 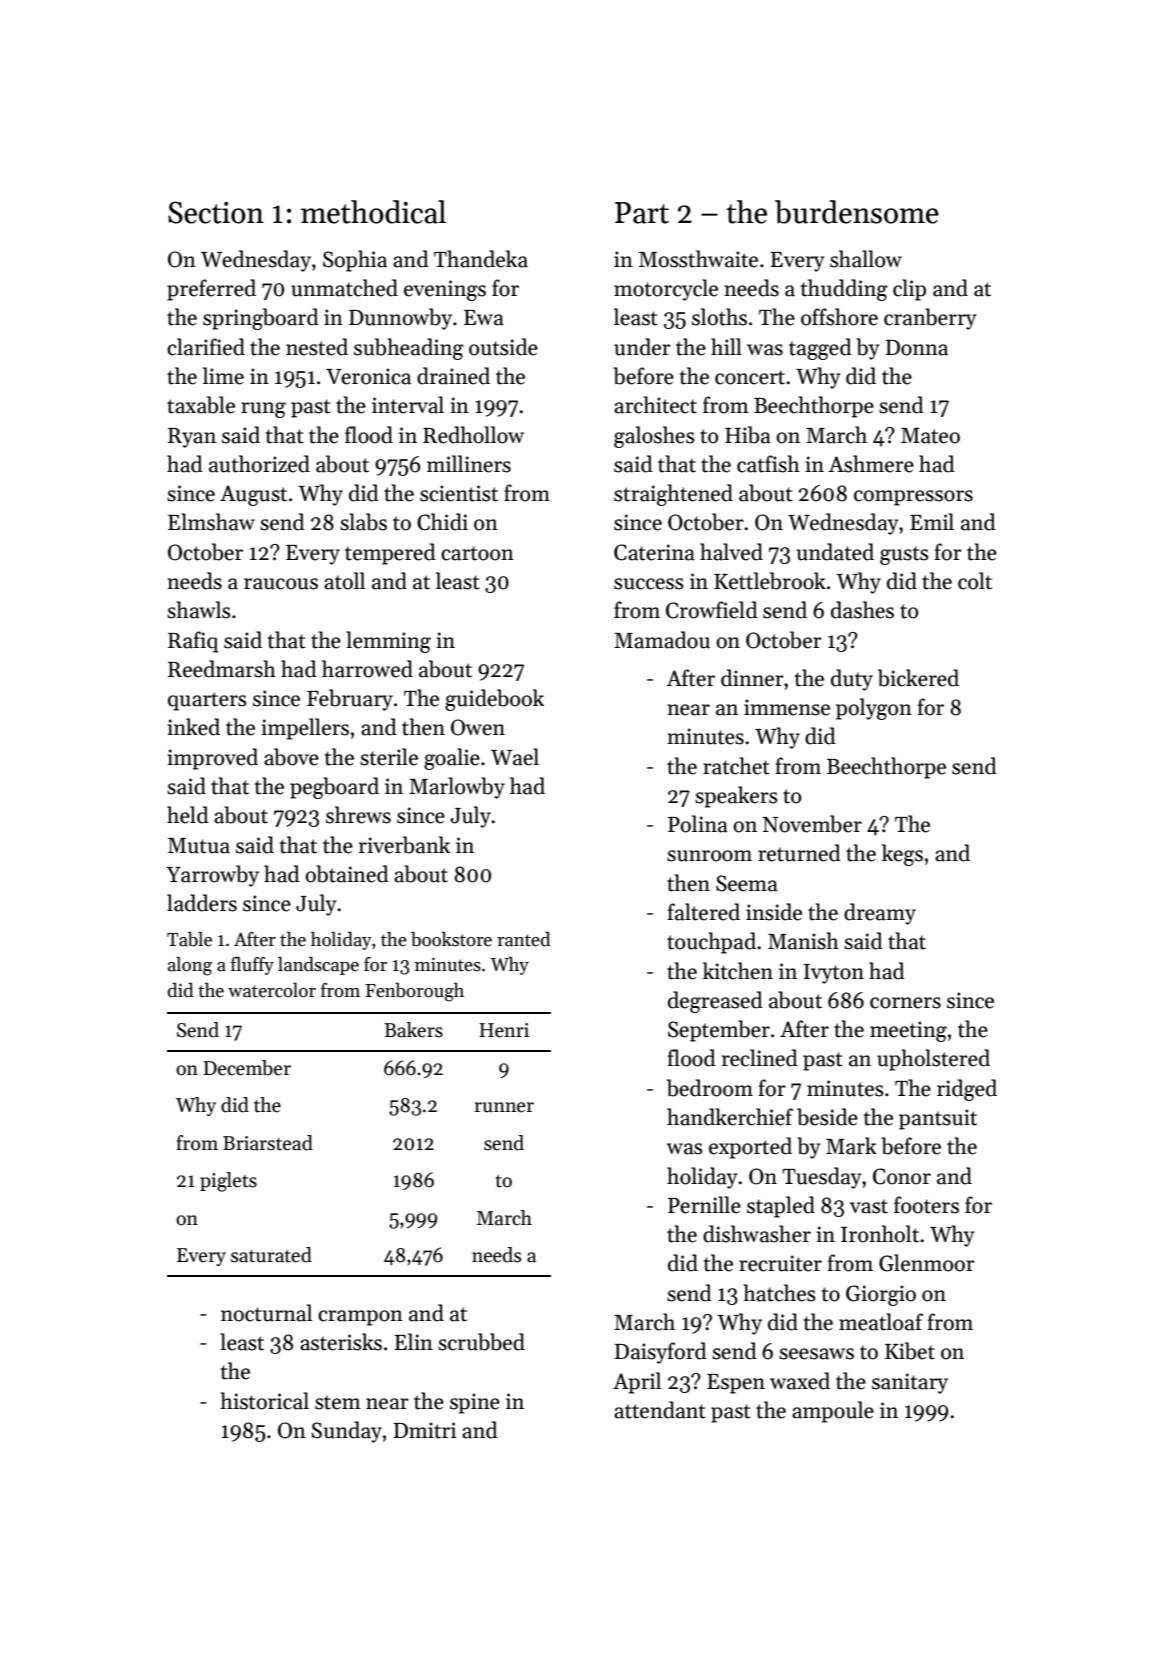 I want to click on returned, so click(x=799, y=853).
